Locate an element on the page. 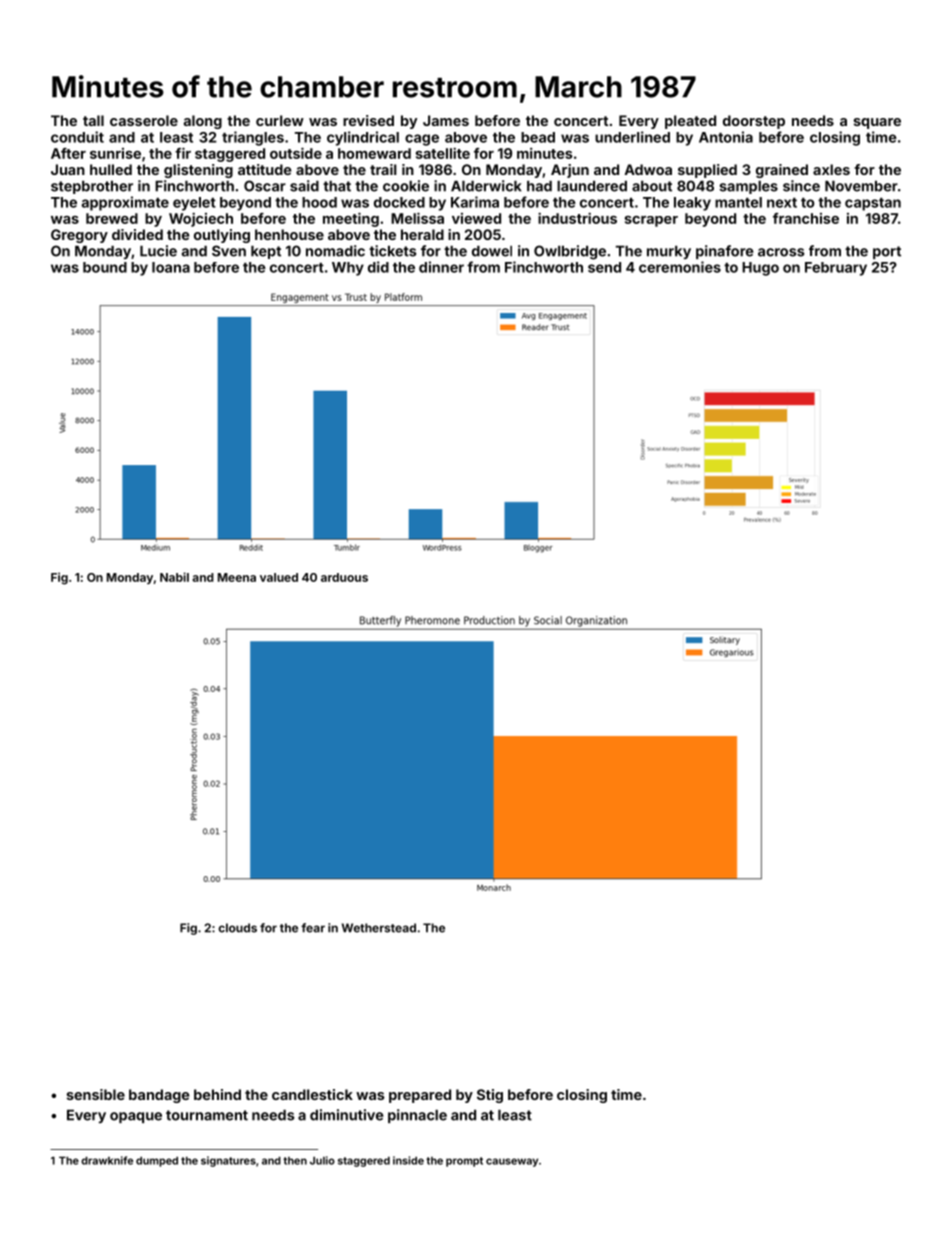 The width and height of the image is (952, 1233). Nabil is located at coordinates (174, 577).
